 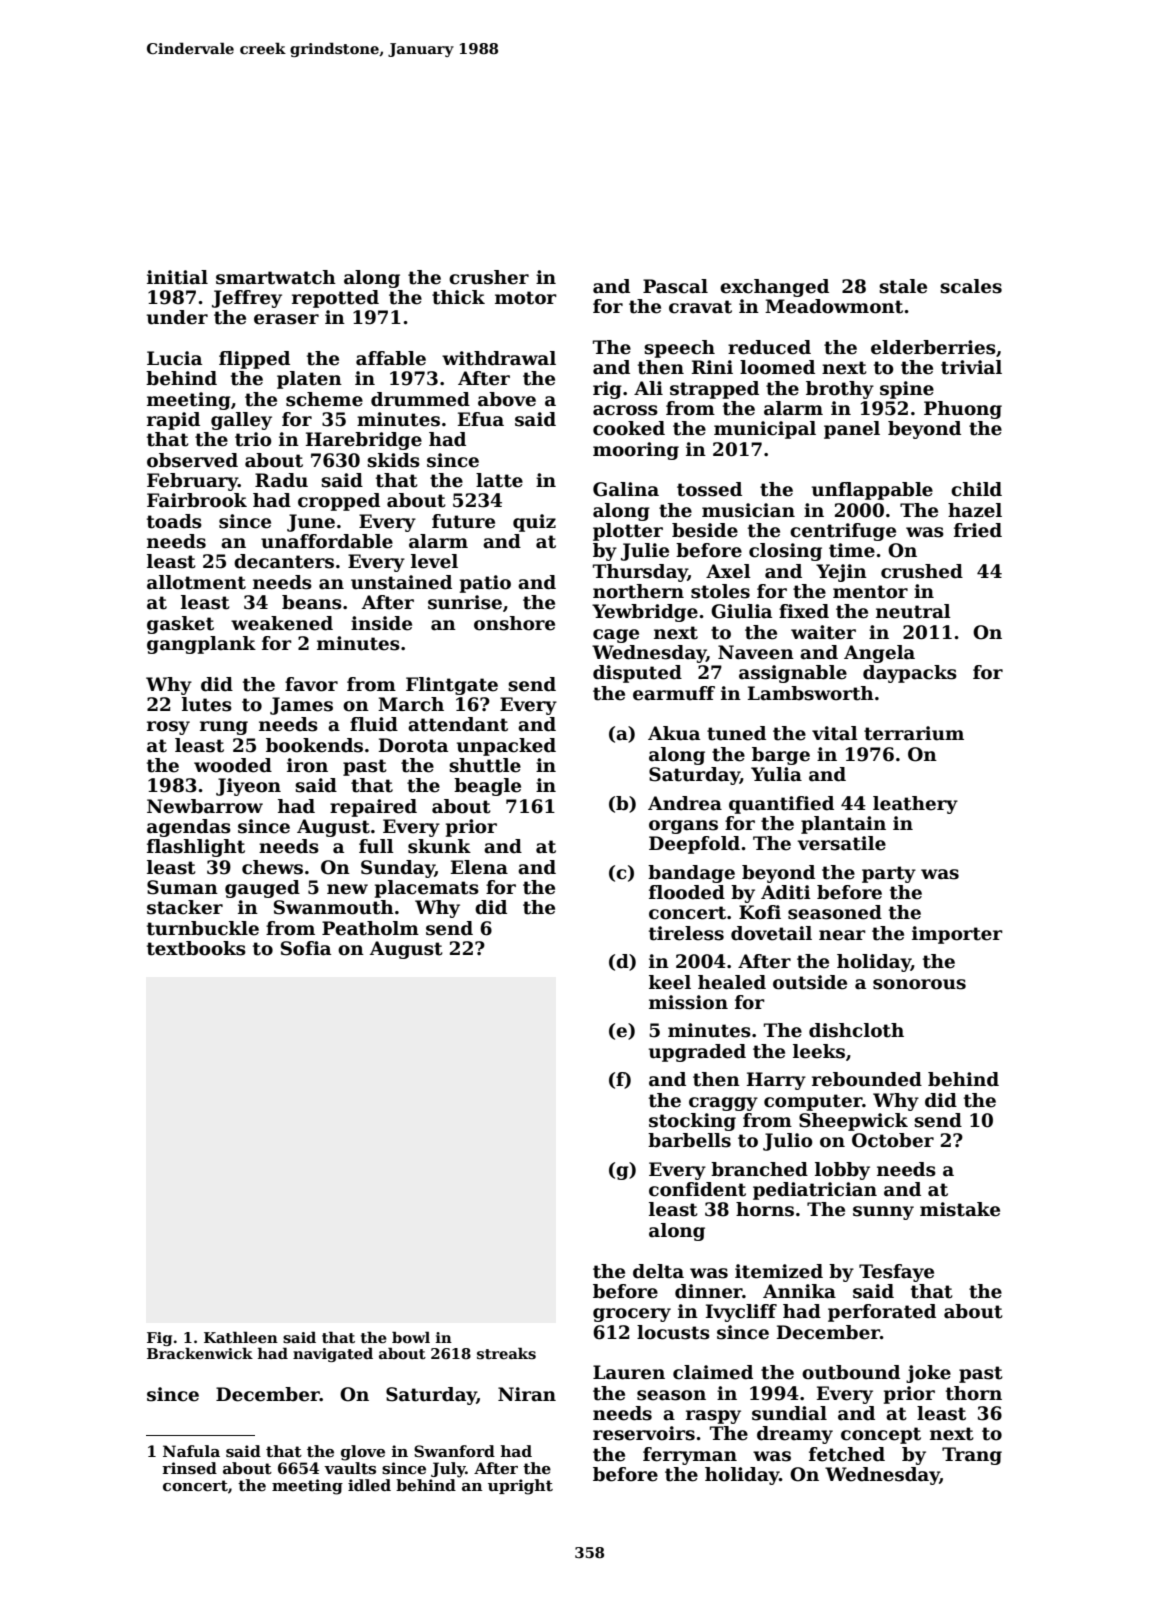 What do you see at coordinates (872, 491) in the image?
I see `unflappable` at bounding box center [872, 491].
